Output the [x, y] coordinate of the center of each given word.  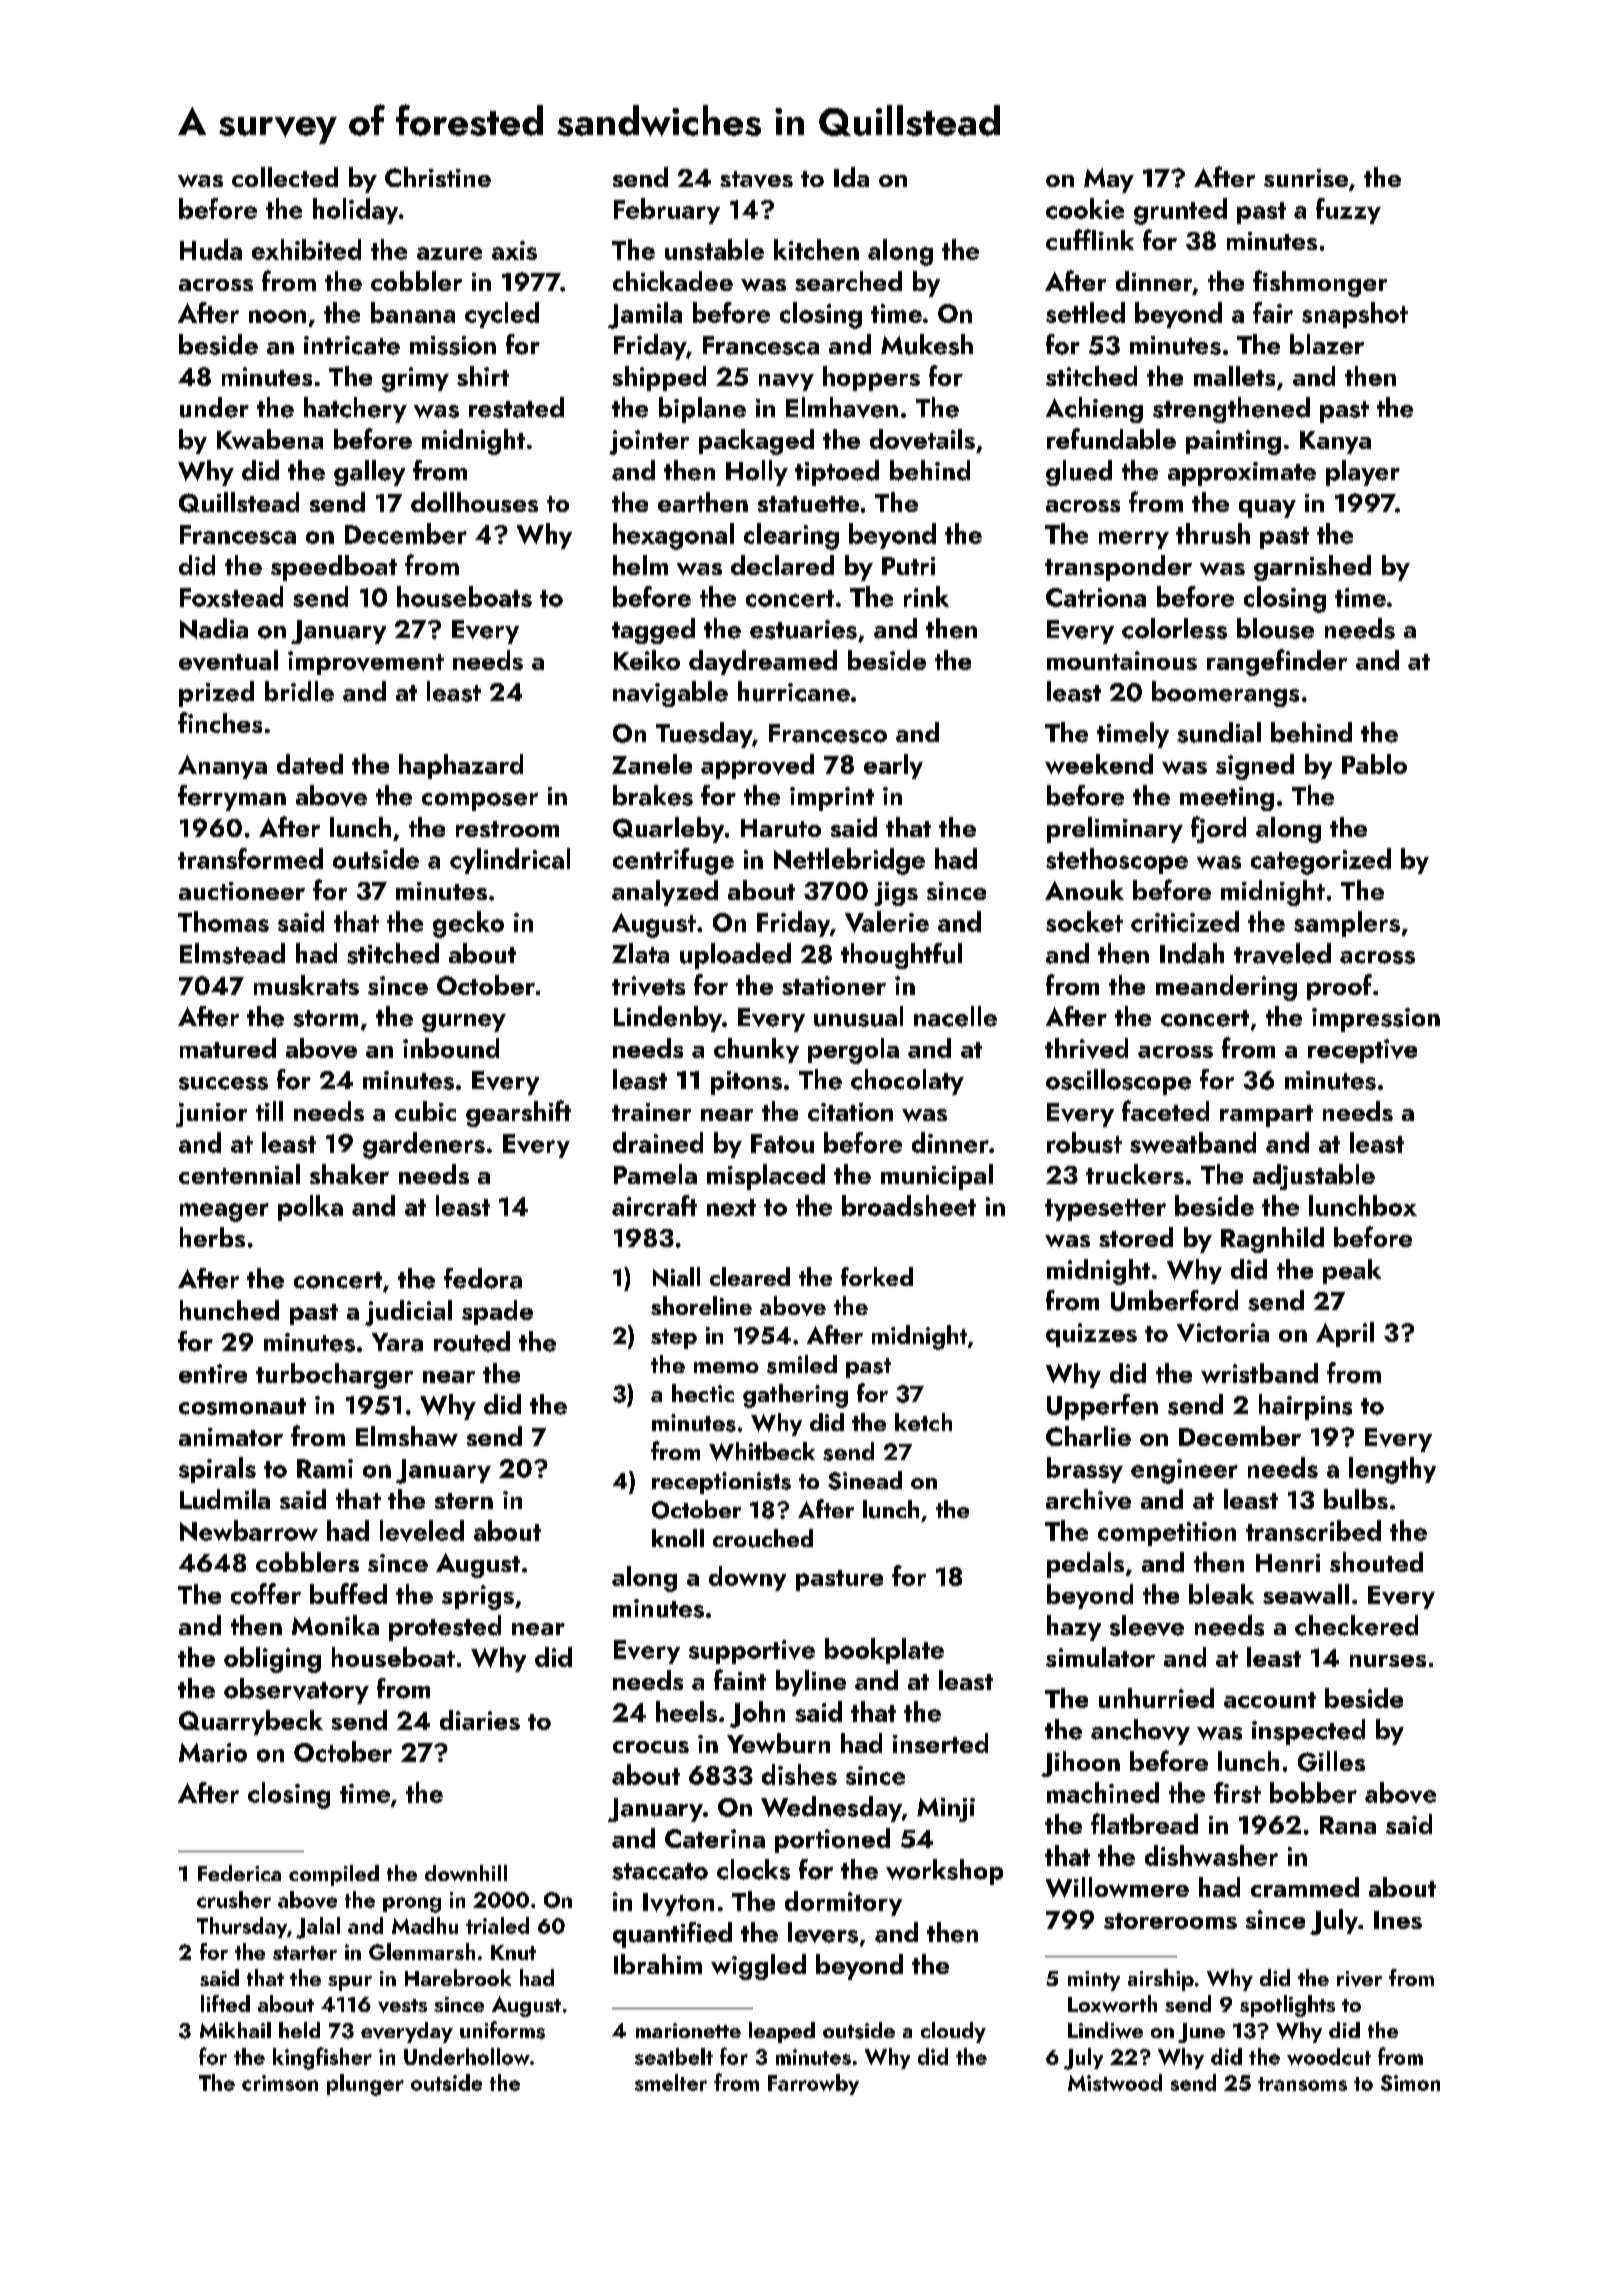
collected [285, 177]
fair [1273, 312]
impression [1376, 1020]
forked [877, 1276]
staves [756, 179]
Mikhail [235, 2030]
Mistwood [1115, 2082]
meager [224, 1212]
